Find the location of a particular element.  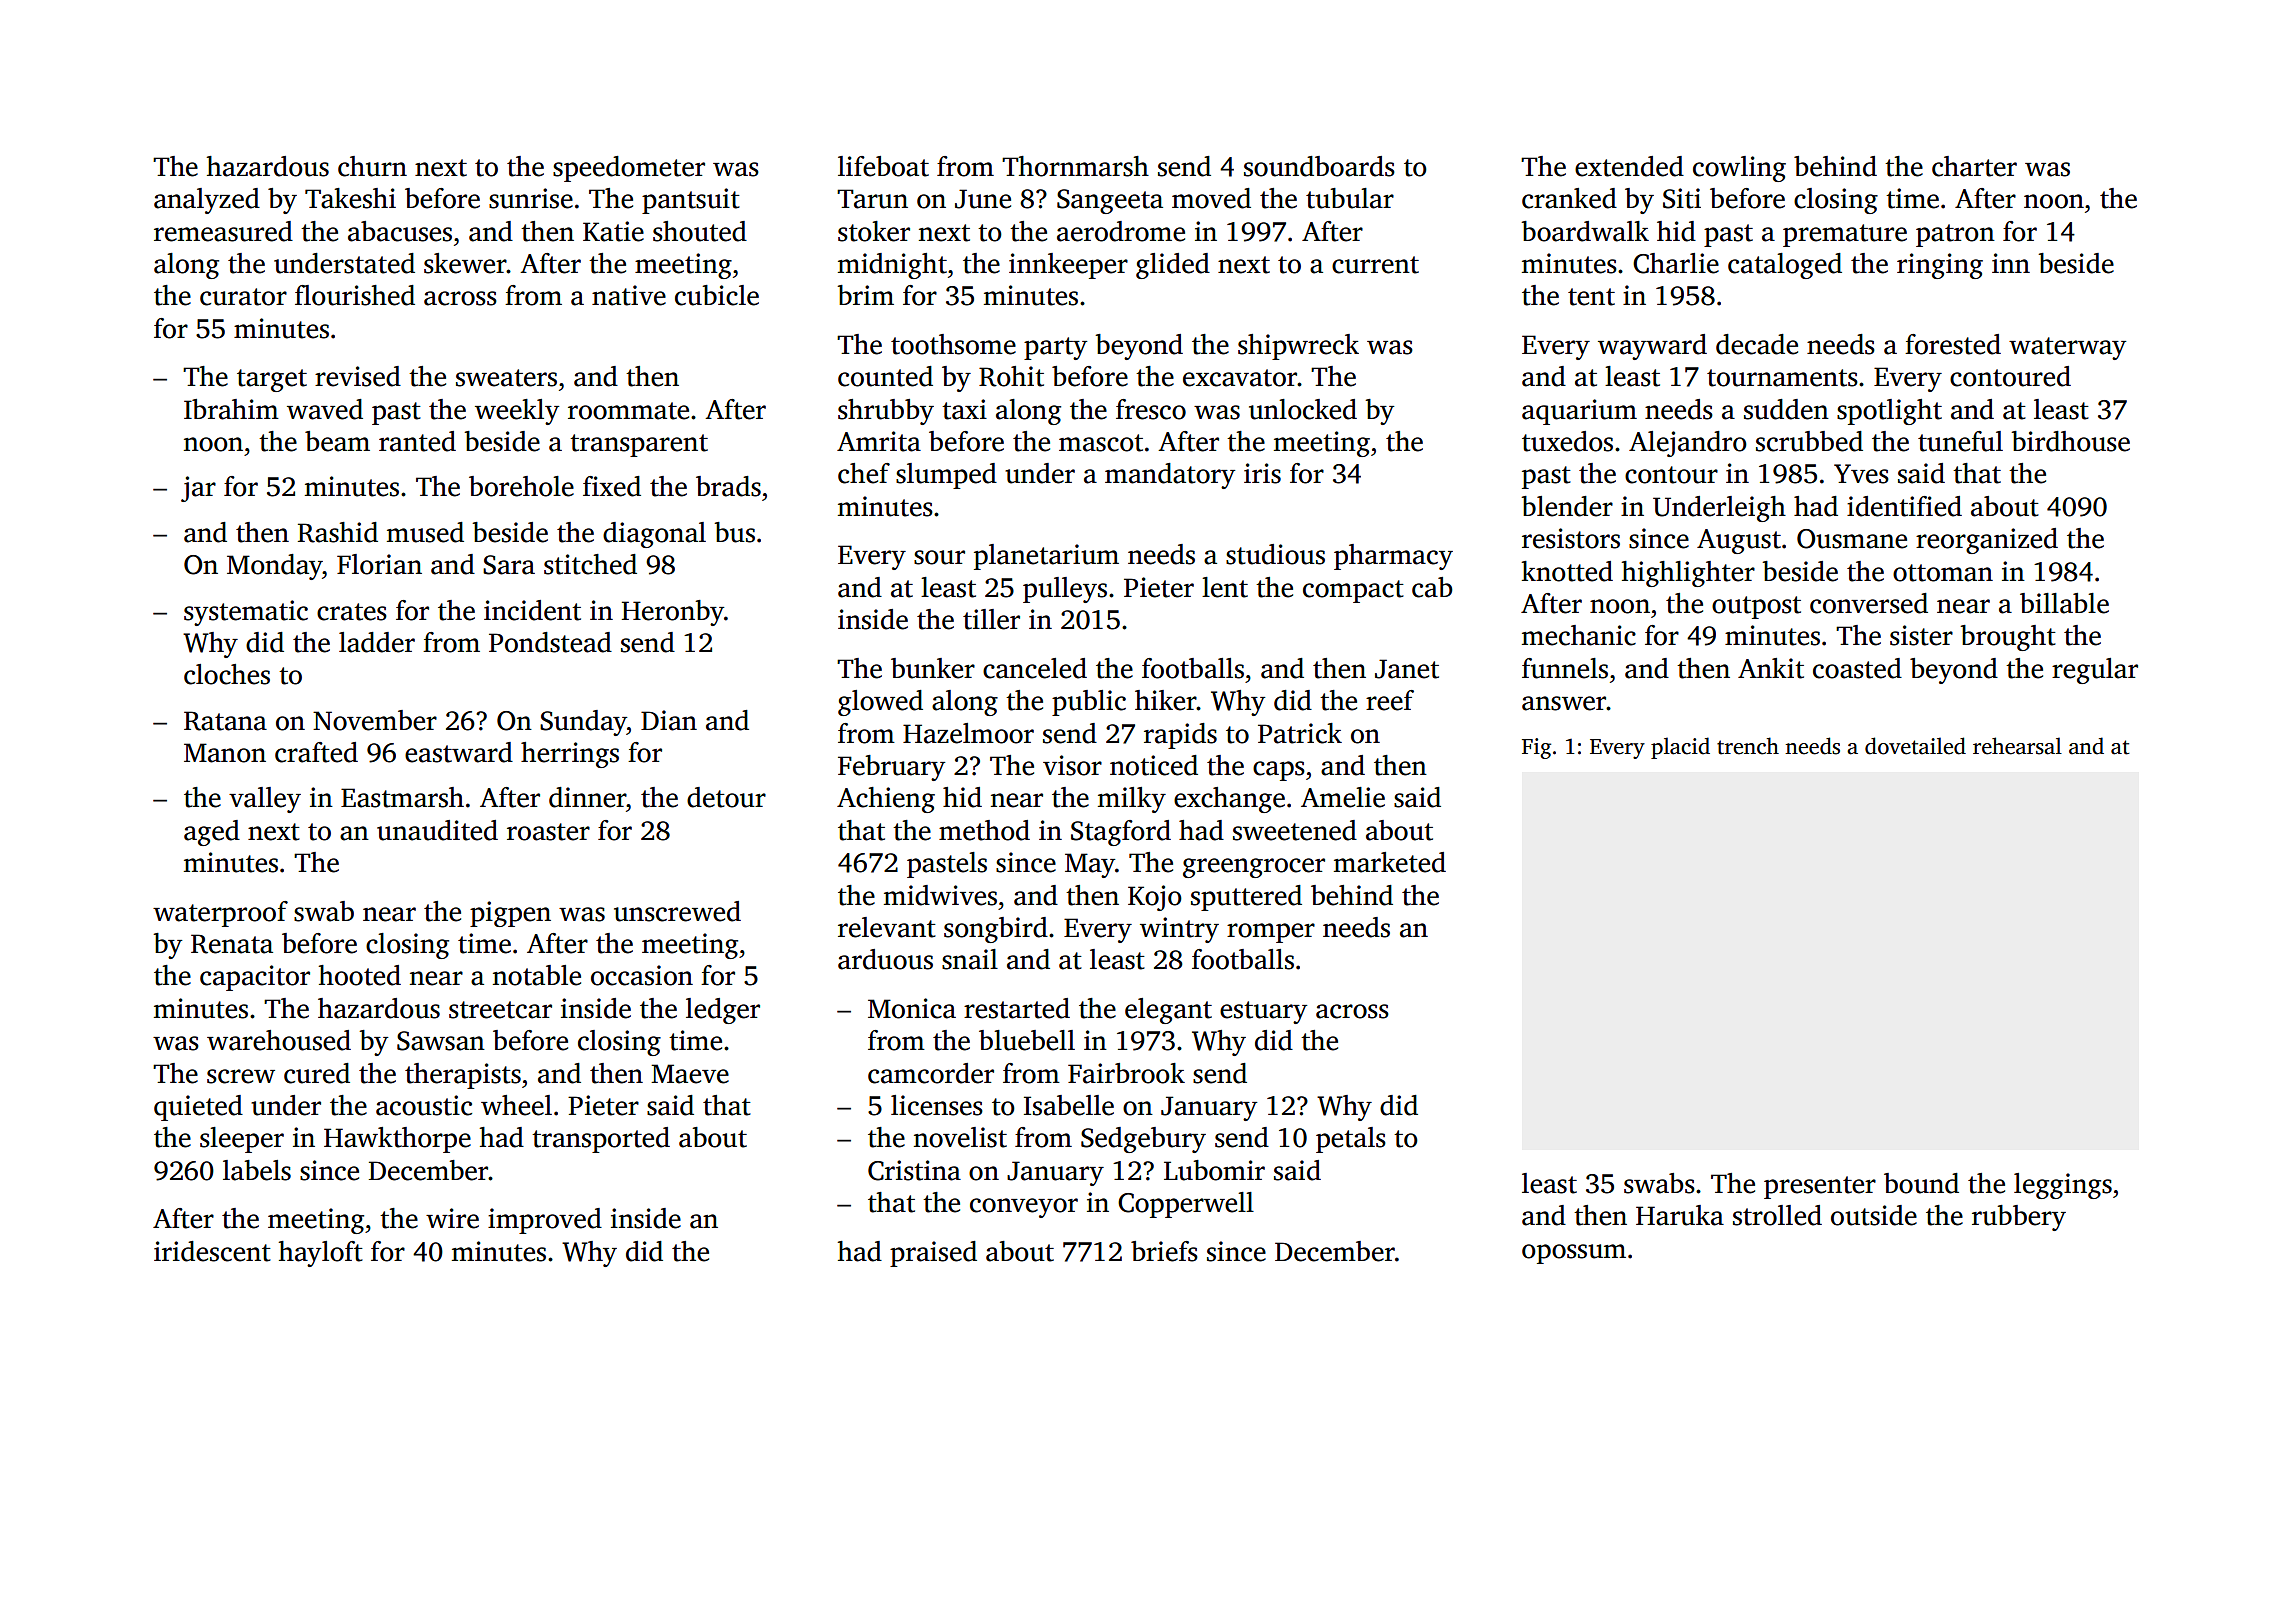

quieted is located at coordinates (198, 1108).
